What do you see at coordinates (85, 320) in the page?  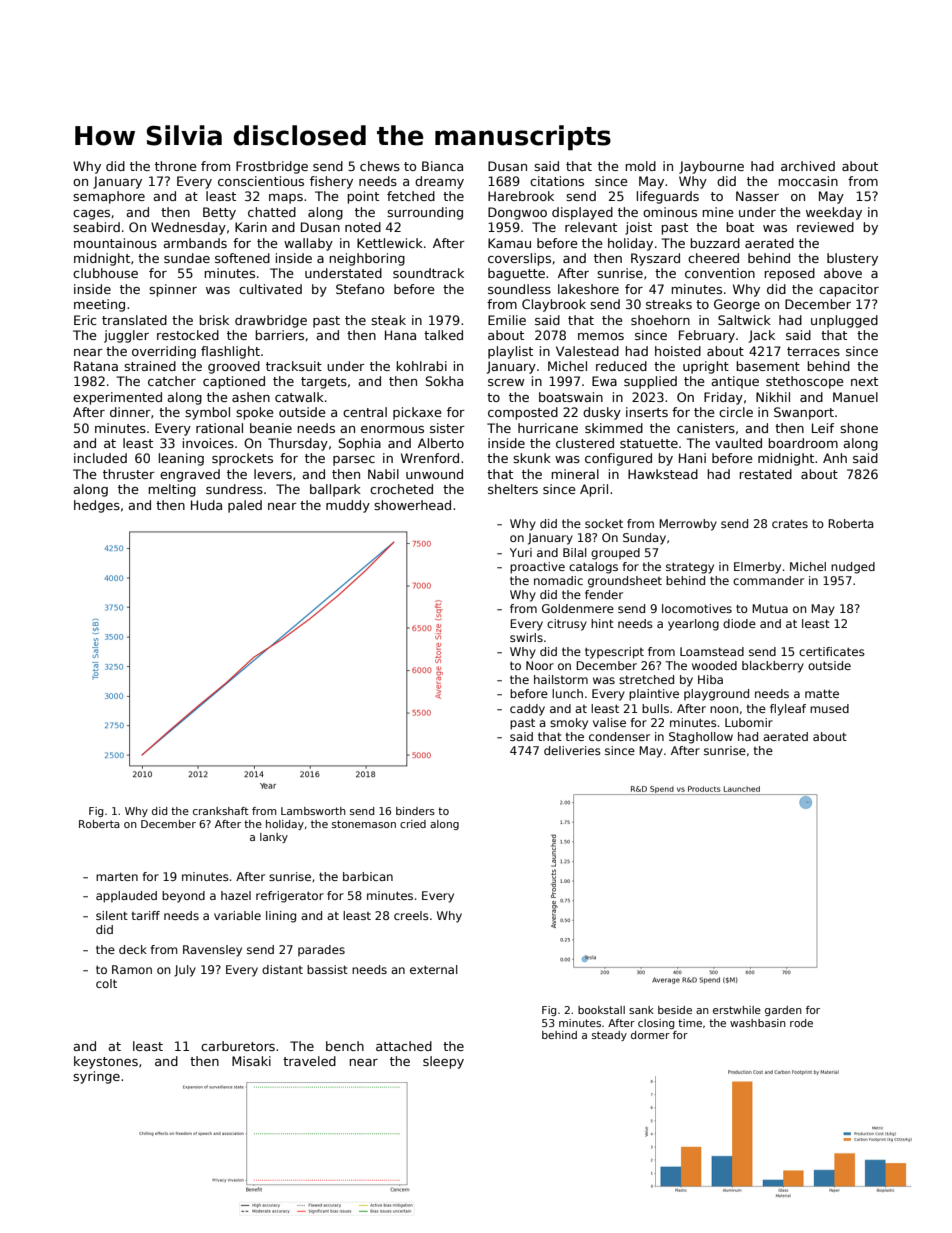 I see `Eric` at bounding box center [85, 320].
